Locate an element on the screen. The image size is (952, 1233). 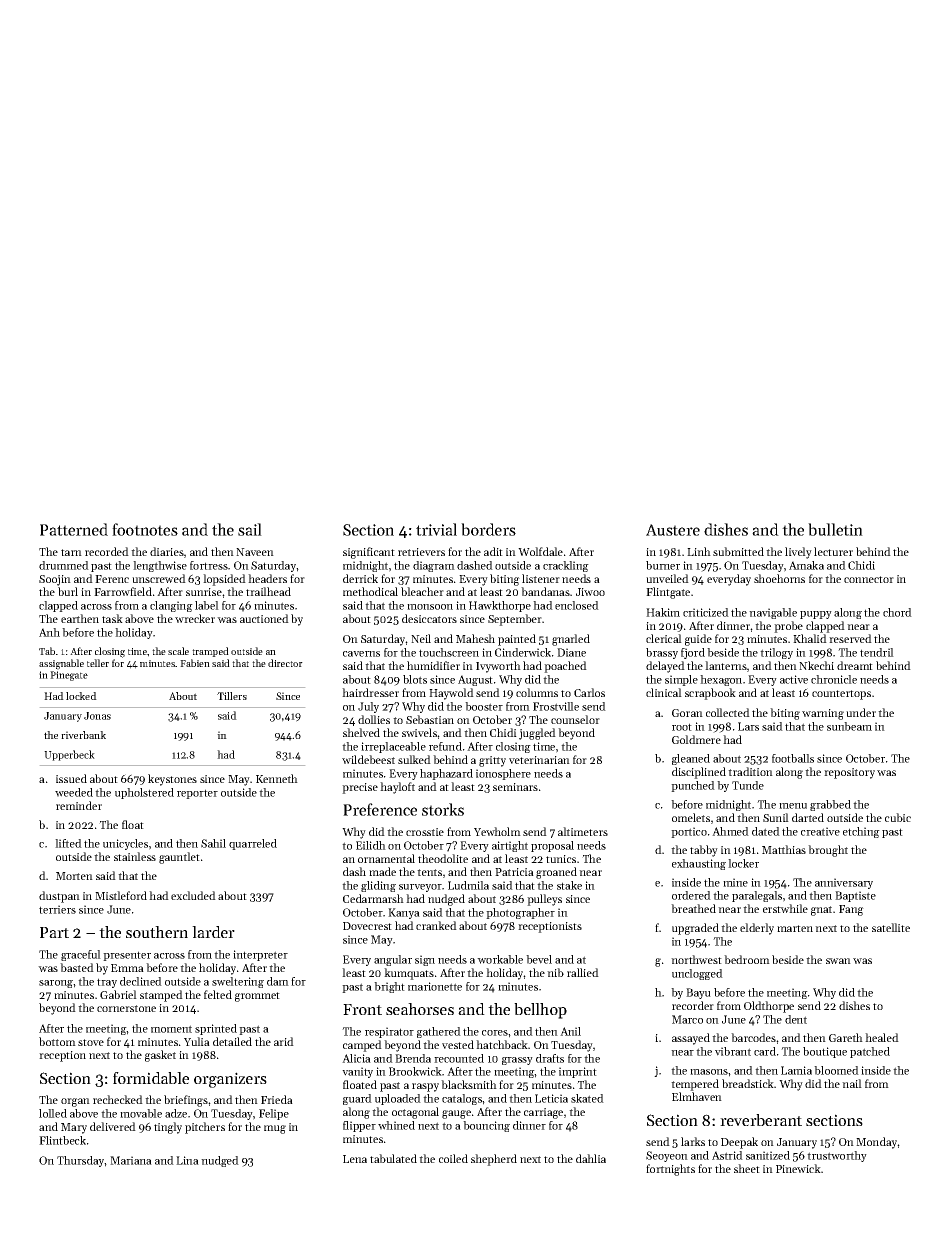
trustworthy is located at coordinates (837, 1156).
